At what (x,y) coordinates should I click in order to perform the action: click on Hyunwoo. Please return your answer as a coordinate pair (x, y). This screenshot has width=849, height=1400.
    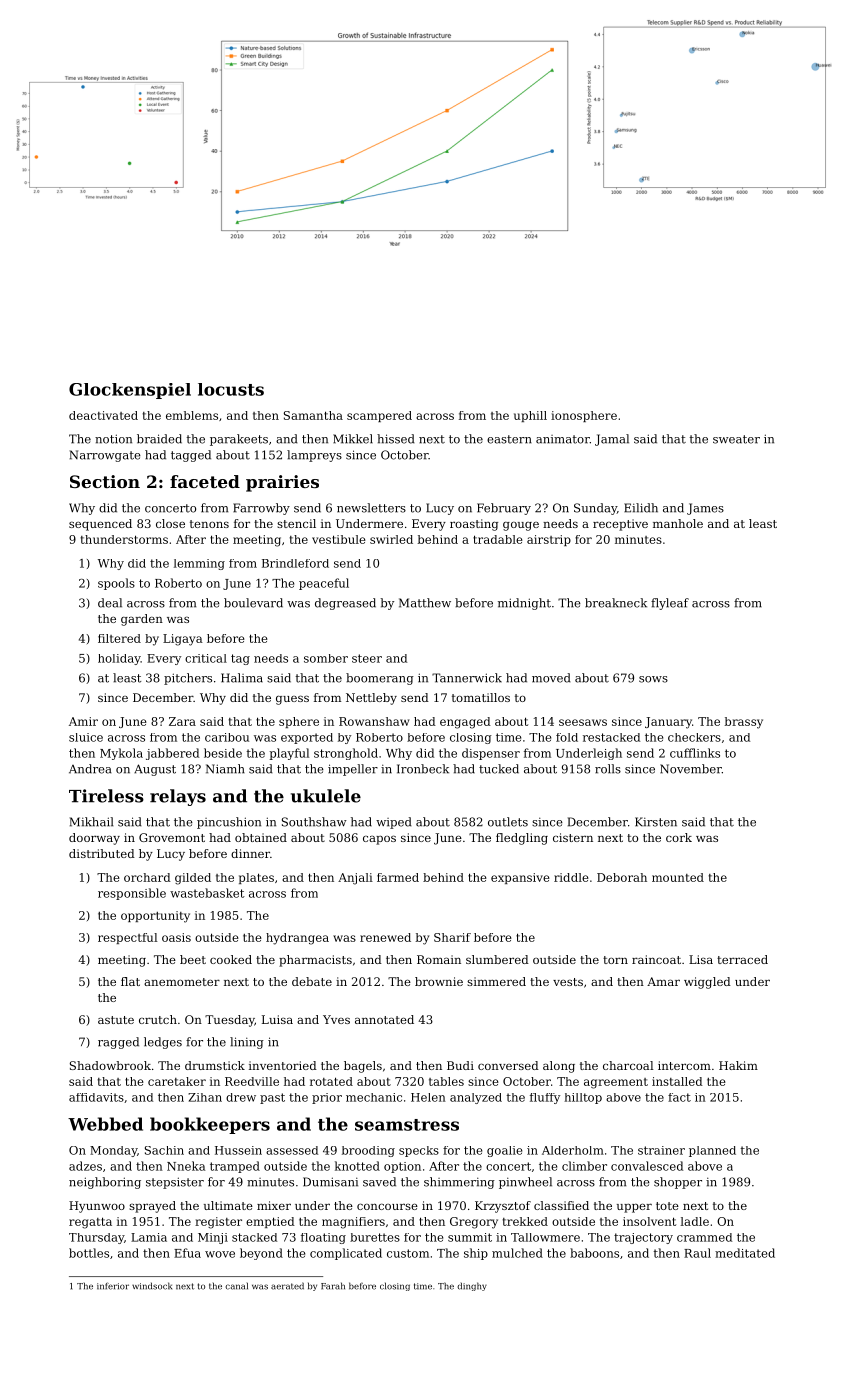
    Looking at the image, I should click on (97, 1207).
